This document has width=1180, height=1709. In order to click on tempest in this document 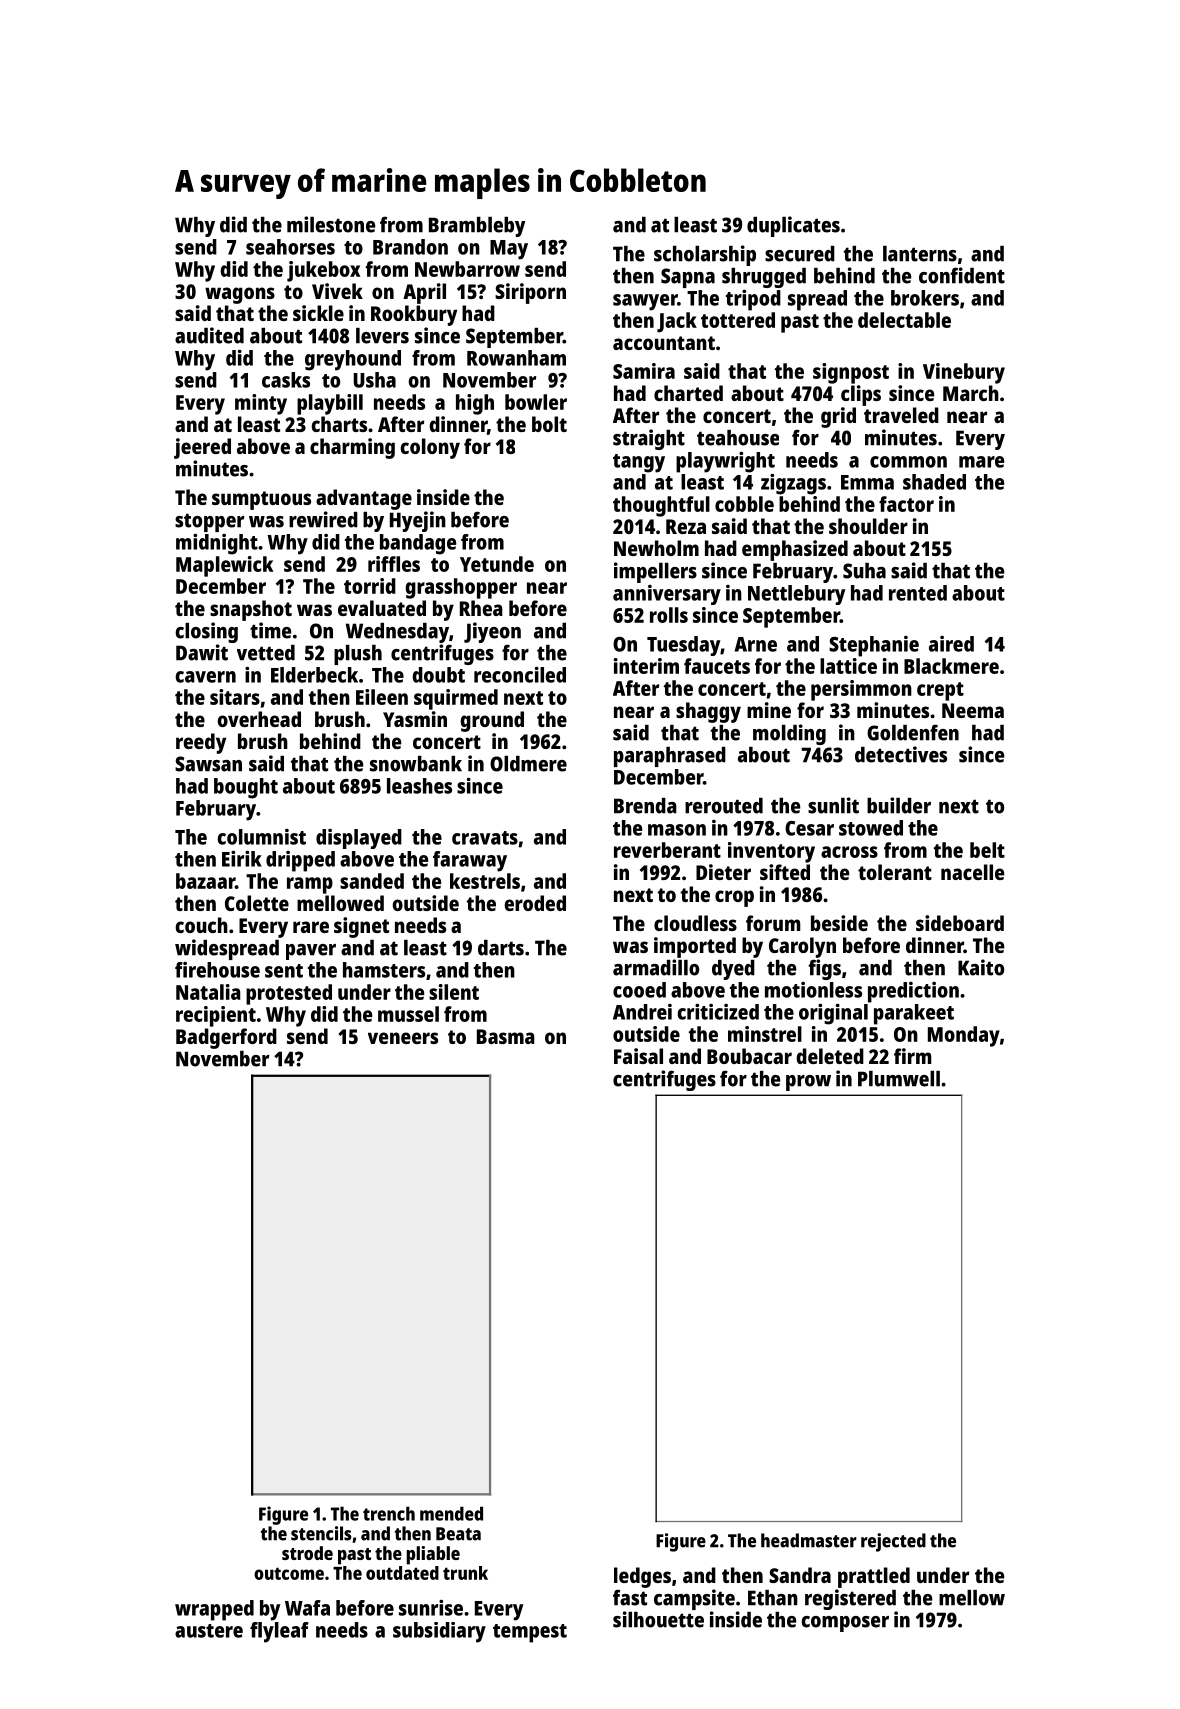, I will do `click(530, 1633)`.
